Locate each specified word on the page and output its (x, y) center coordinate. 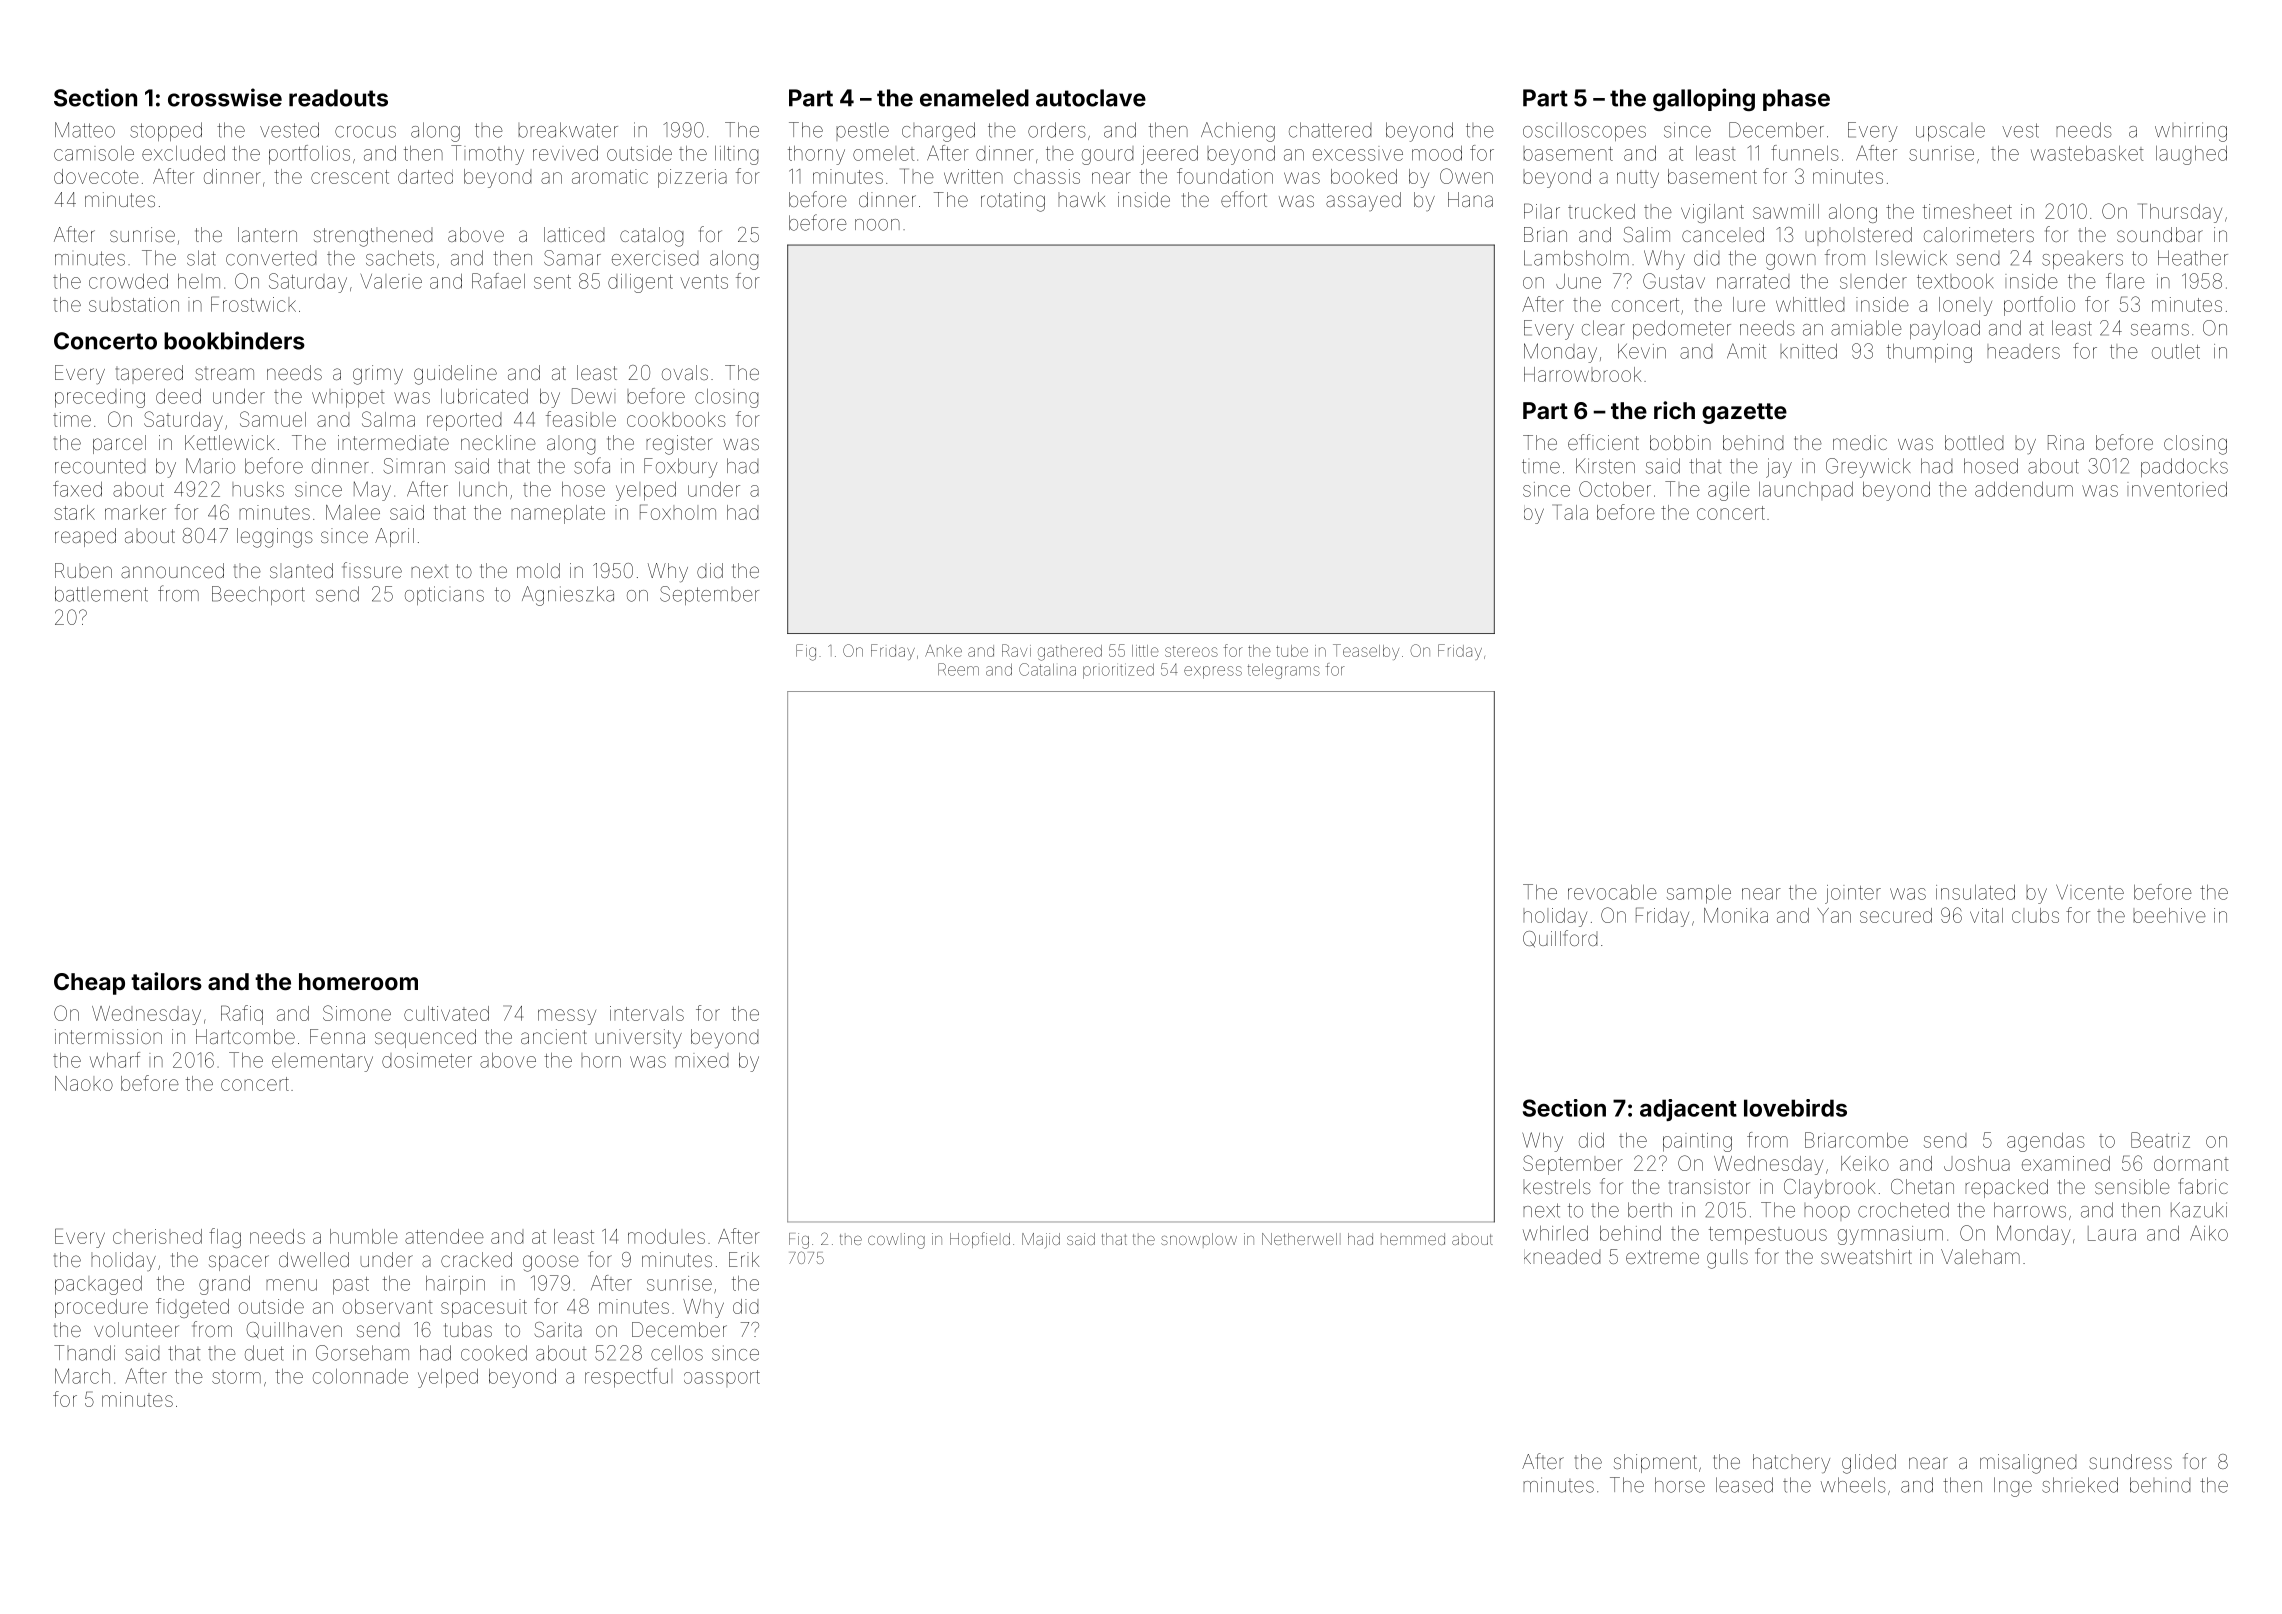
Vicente (2090, 892)
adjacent (1688, 1110)
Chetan (1922, 1186)
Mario (210, 466)
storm (236, 1377)
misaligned (2028, 1464)
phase (1796, 100)
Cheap (89, 984)
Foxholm (678, 512)
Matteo (85, 130)
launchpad (1806, 491)
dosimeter (427, 1060)
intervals (647, 1013)
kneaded (1562, 1256)
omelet (884, 153)
